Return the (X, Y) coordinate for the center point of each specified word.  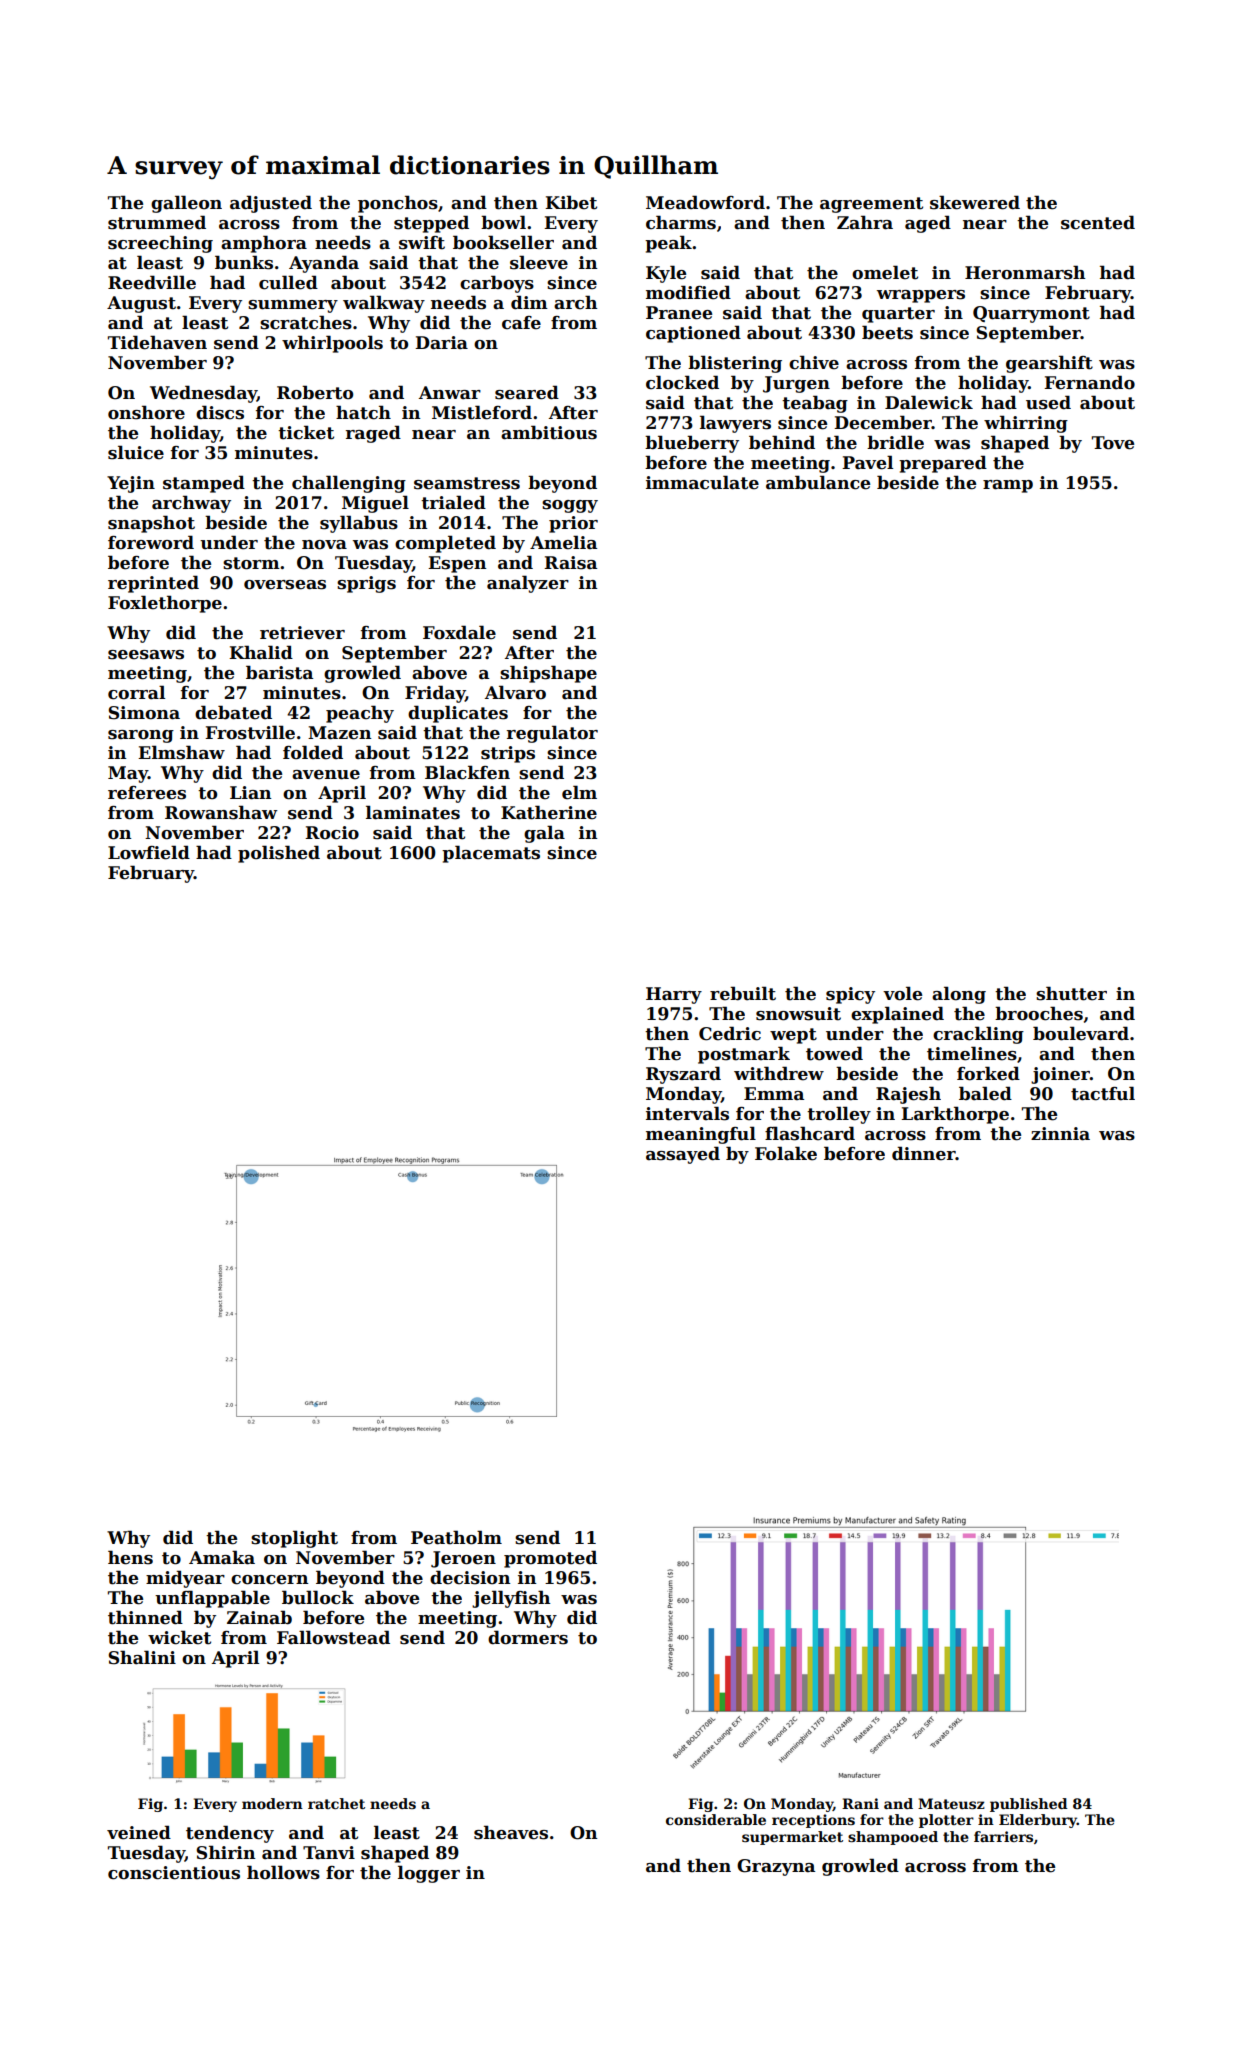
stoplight (294, 1539)
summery (293, 306)
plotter (946, 1821)
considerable (716, 1819)
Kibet (571, 202)
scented (1098, 222)
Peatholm (456, 1537)
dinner (924, 1153)
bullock (318, 1597)
